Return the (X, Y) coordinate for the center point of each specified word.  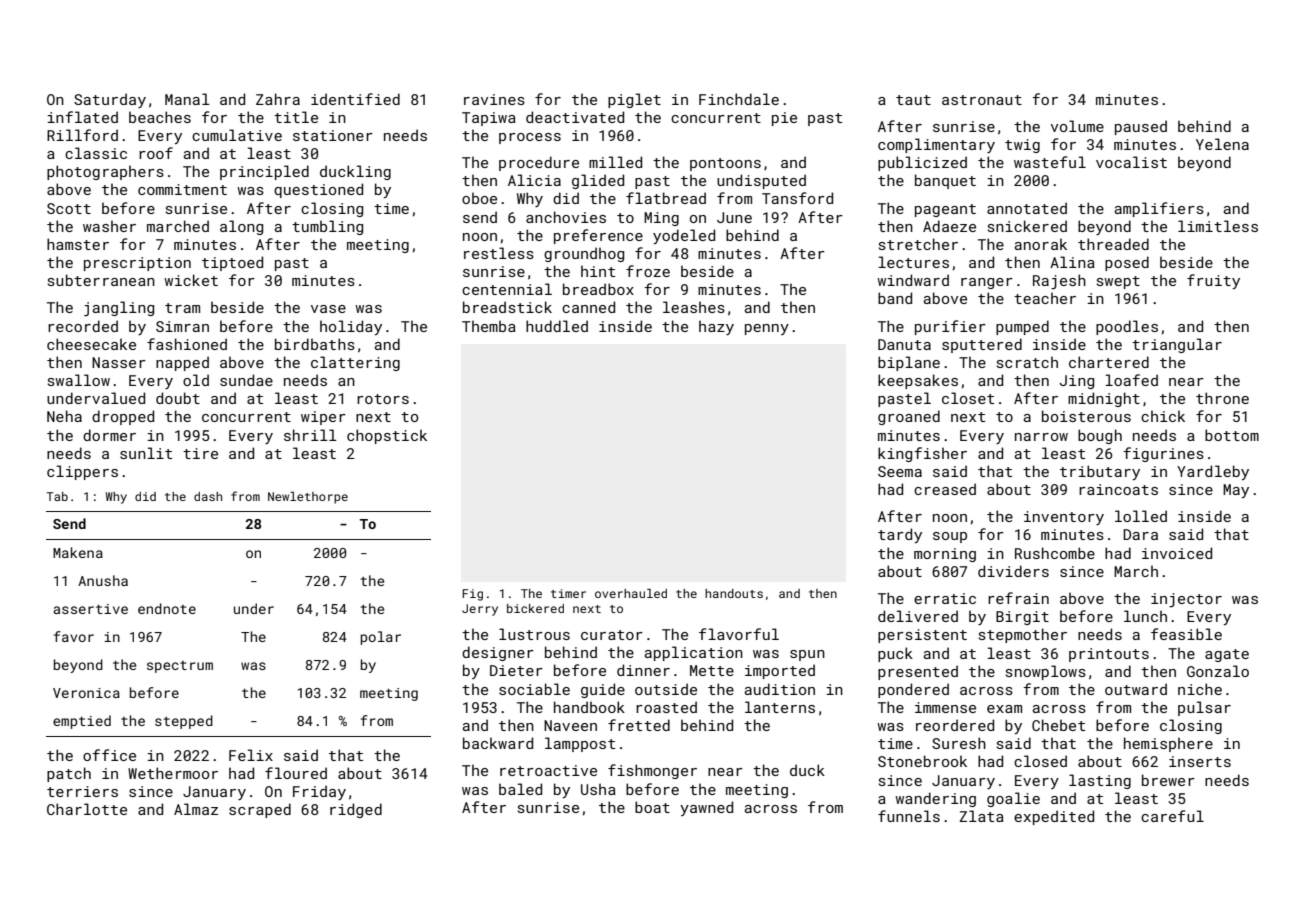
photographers (105, 172)
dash (208, 496)
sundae (246, 380)
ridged (356, 810)
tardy (900, 535)
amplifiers (1159, 209)
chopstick (387, 436)
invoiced (1177, 553)
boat (652, 807)
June (734, 217)
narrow (1041, 437)
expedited (1054, 817)
